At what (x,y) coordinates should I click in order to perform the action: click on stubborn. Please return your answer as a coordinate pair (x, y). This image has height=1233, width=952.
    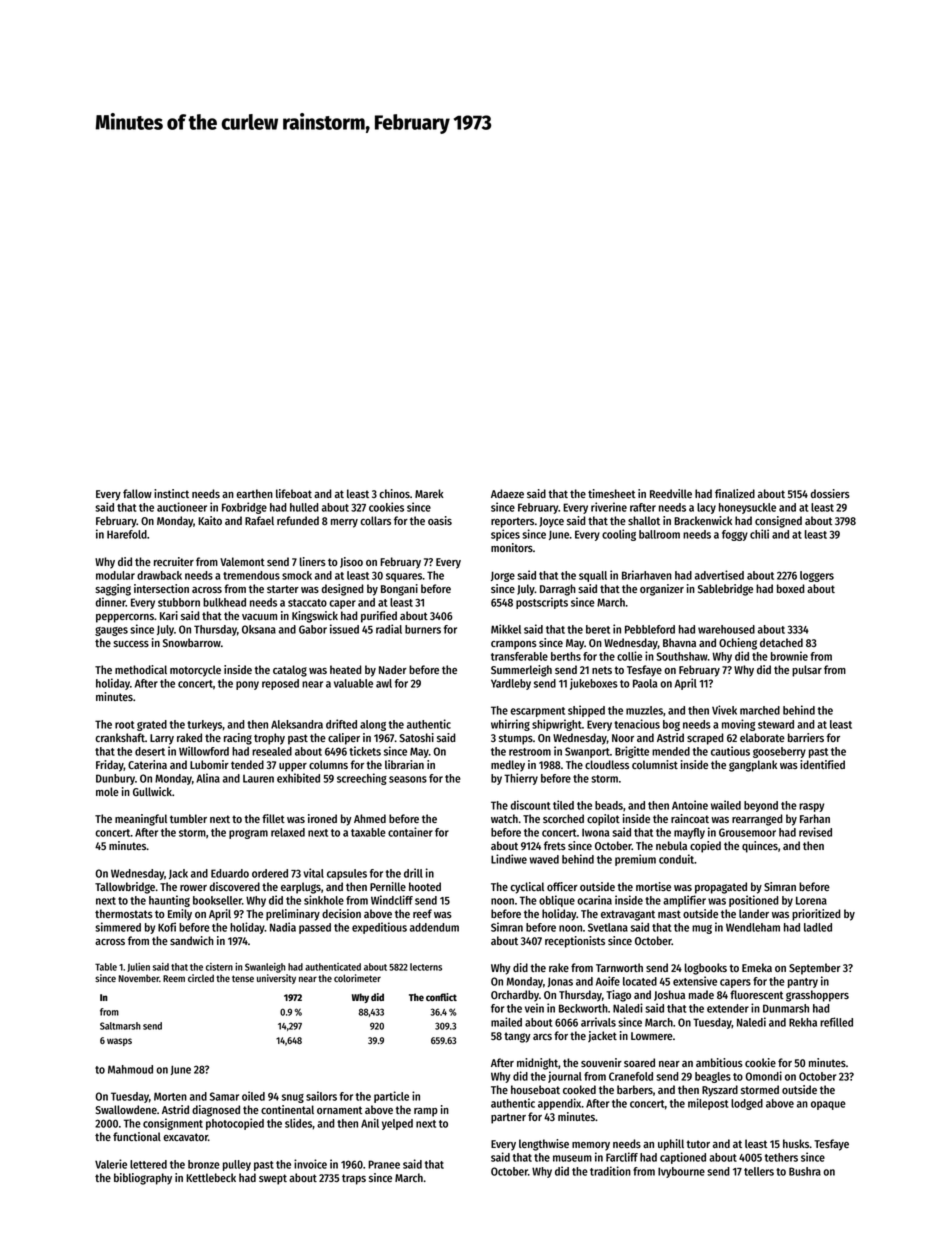
    Looking at the image, I should click on (179, 602).
